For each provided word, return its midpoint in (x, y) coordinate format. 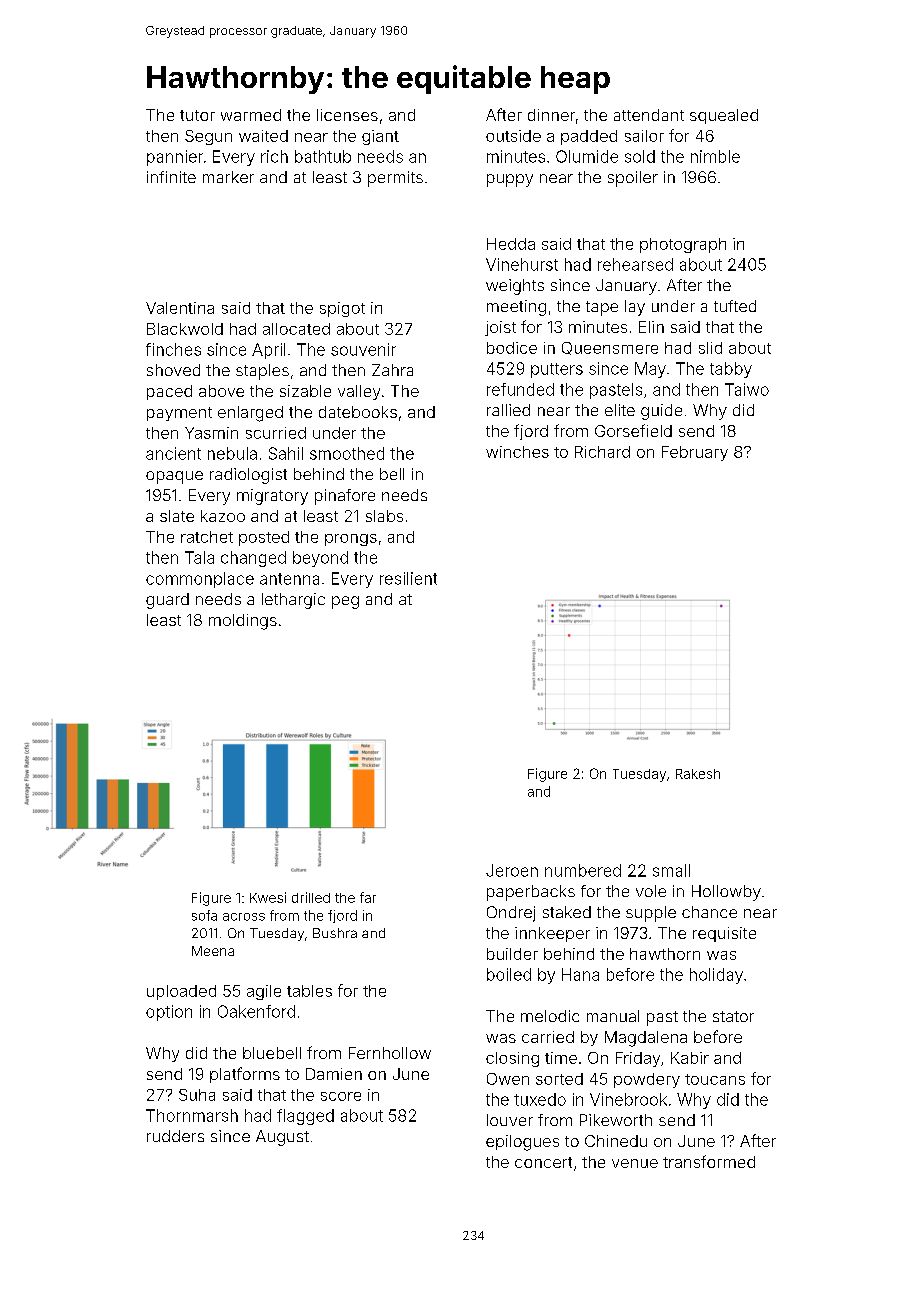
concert (543, 1162)
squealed (724, 116)
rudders (175, 1136)
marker (228, 177)
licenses (347, 115)
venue (635, 1163)
